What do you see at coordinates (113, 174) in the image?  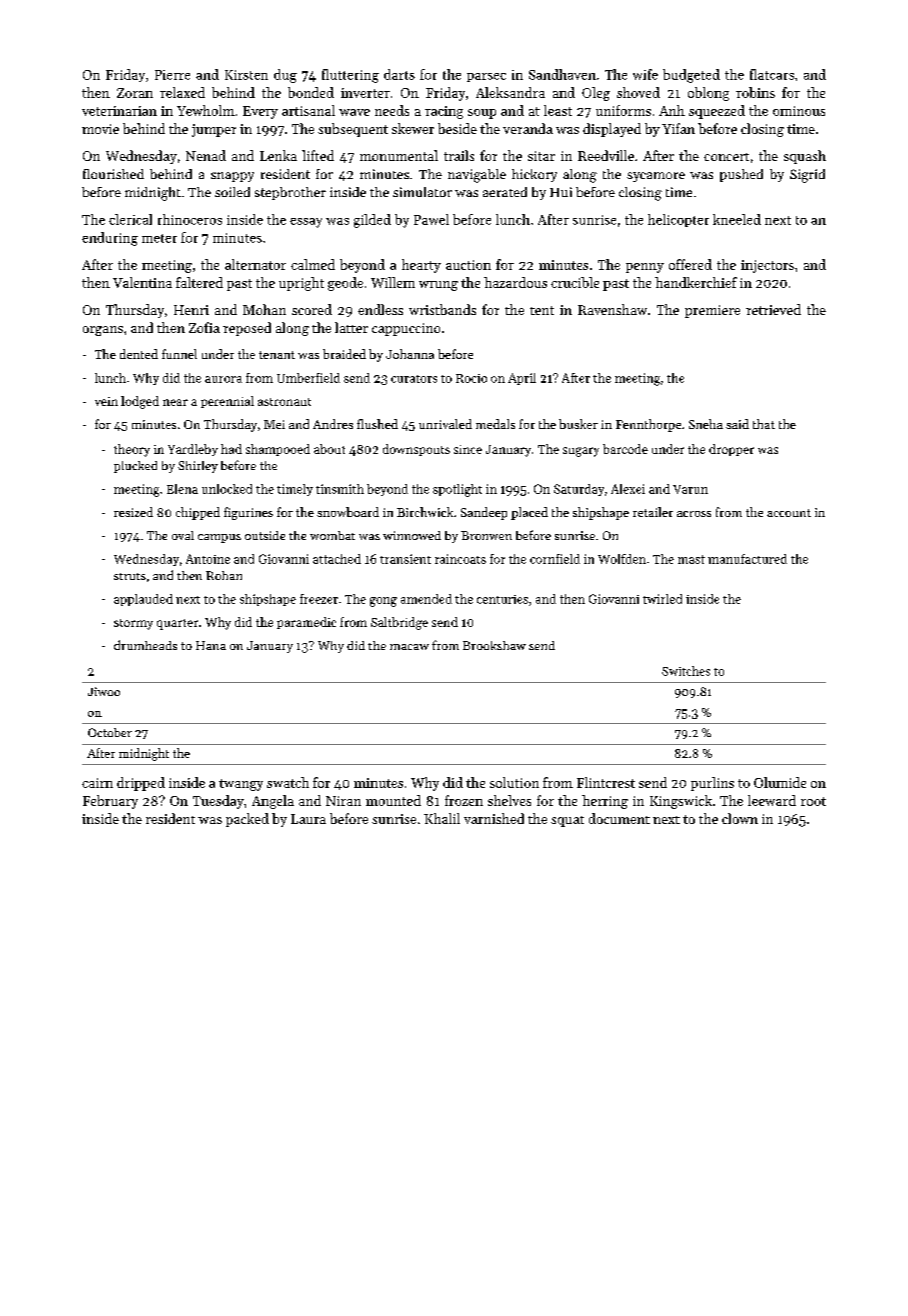 I see `flourished` at bounding box center [113, 174].
